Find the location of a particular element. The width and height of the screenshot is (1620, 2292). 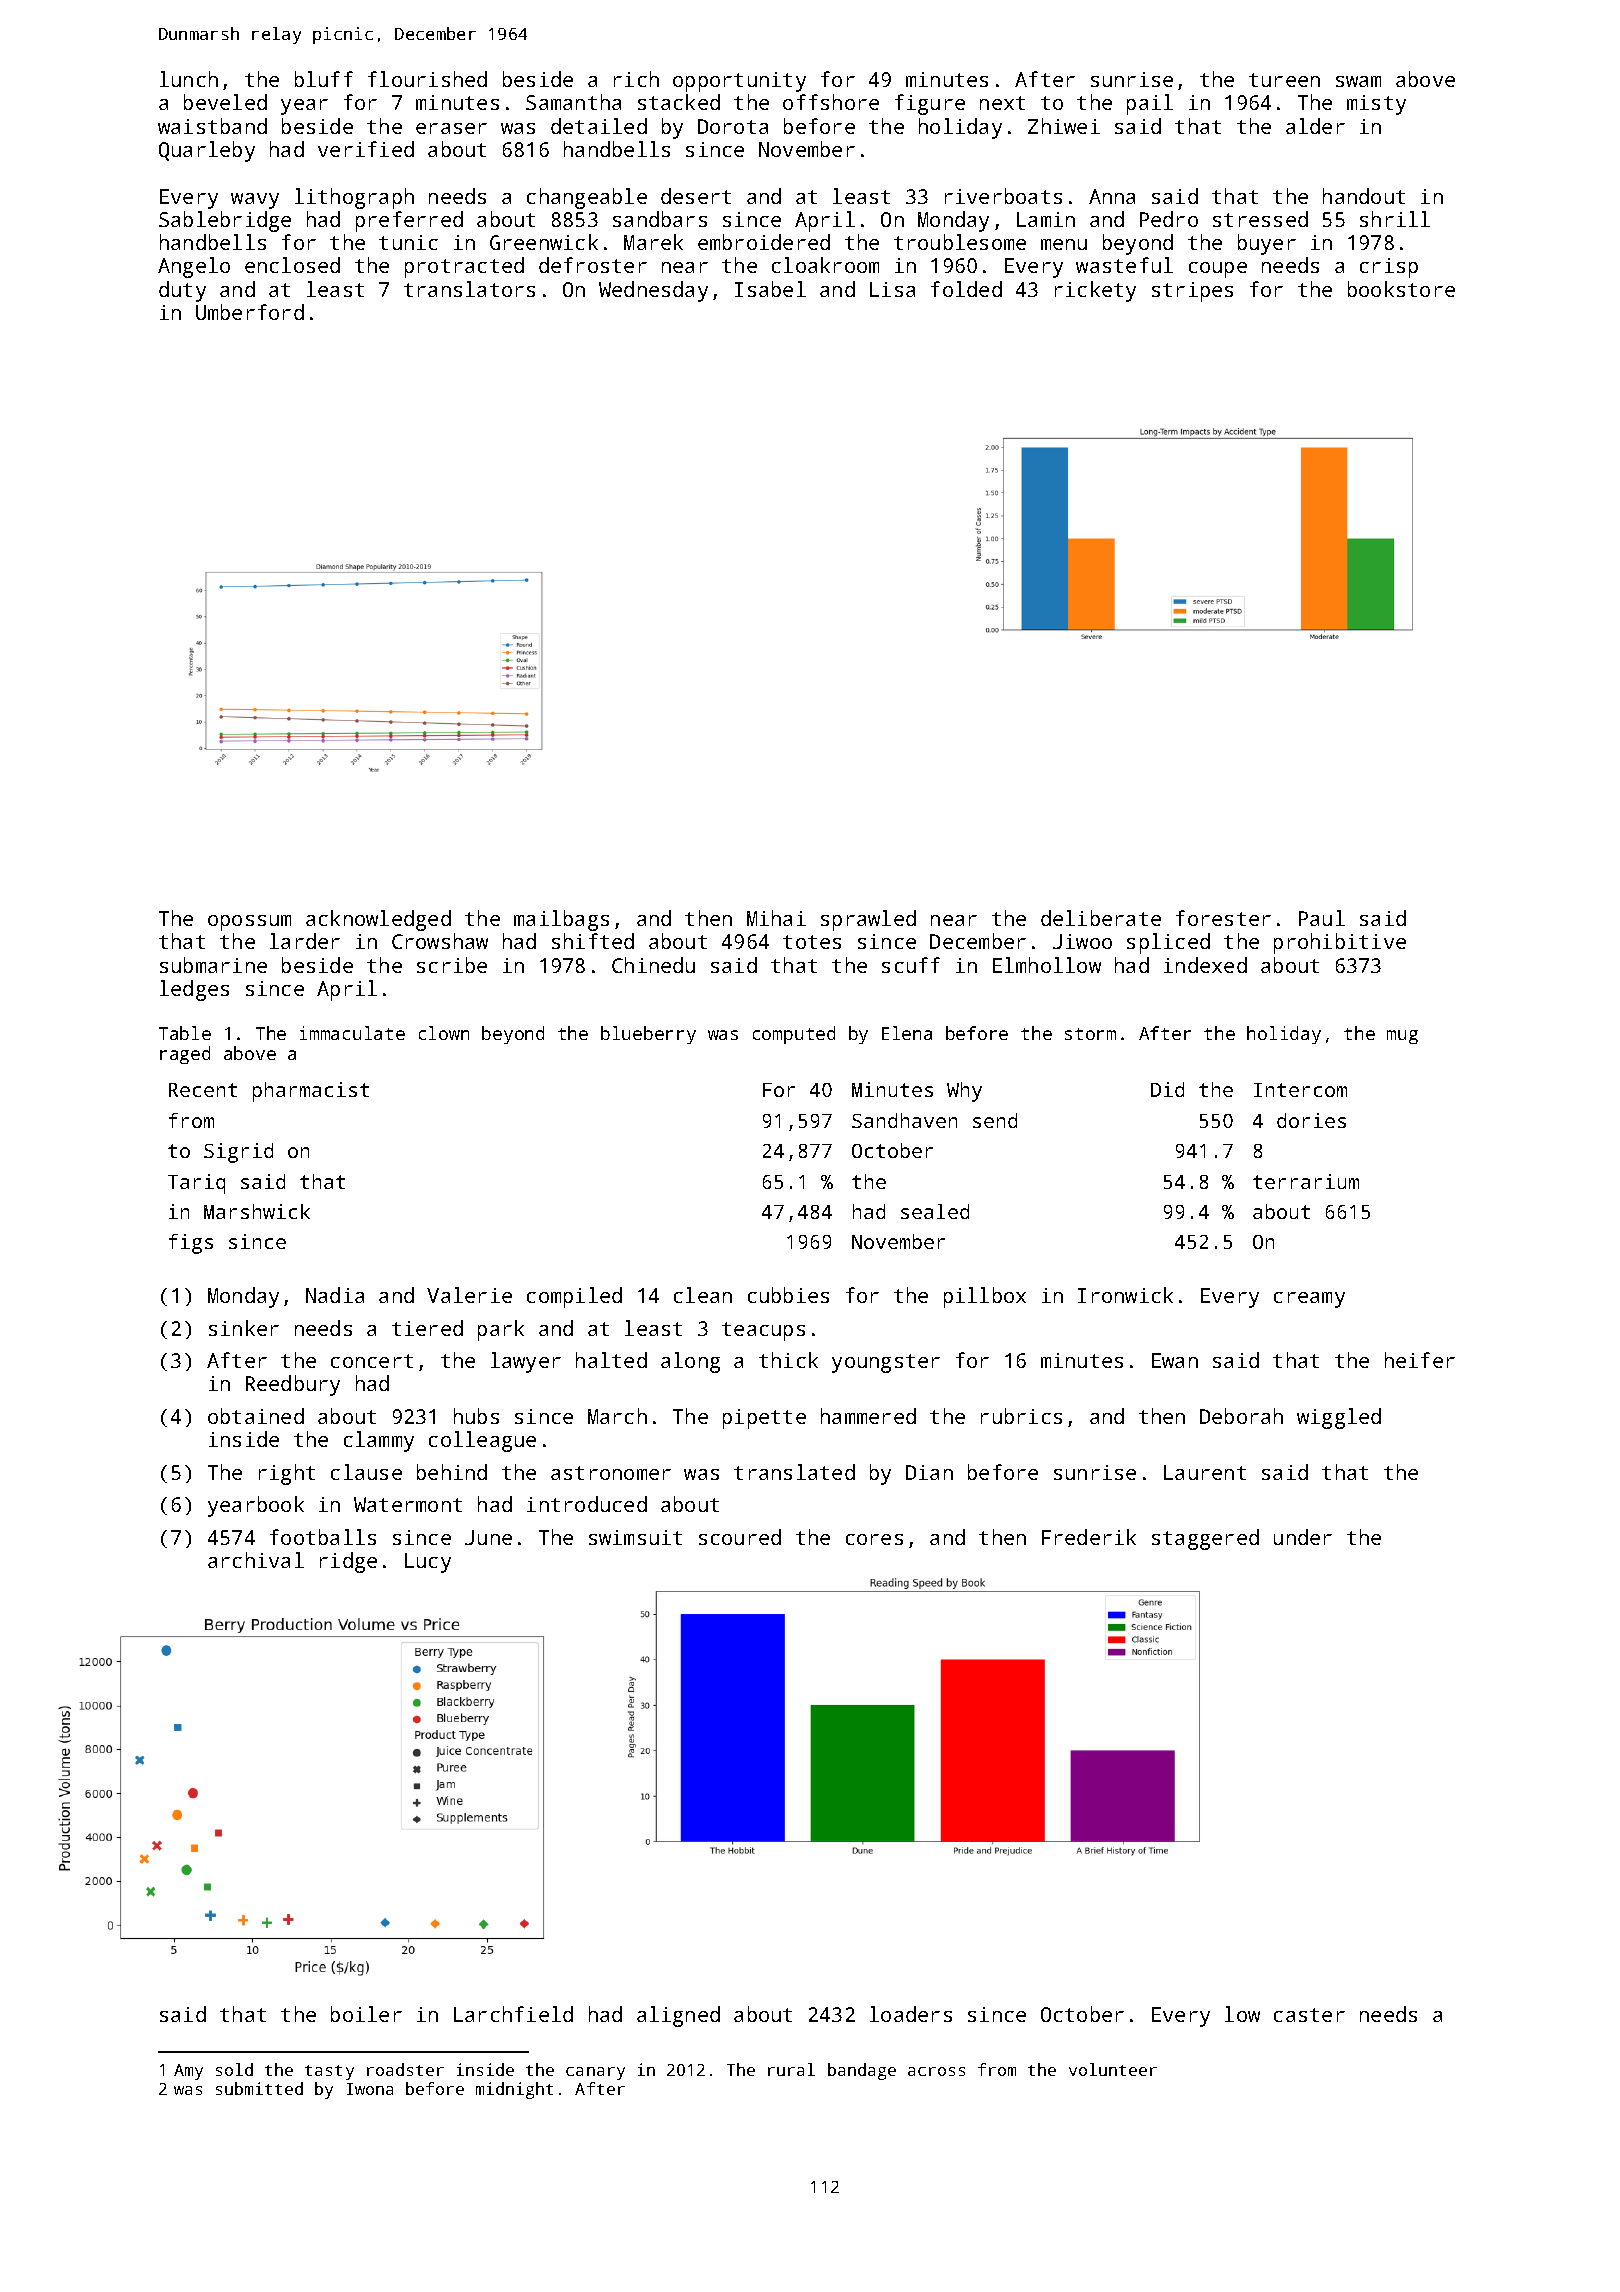

Crowshaw is located at coordinates (440, 941).
